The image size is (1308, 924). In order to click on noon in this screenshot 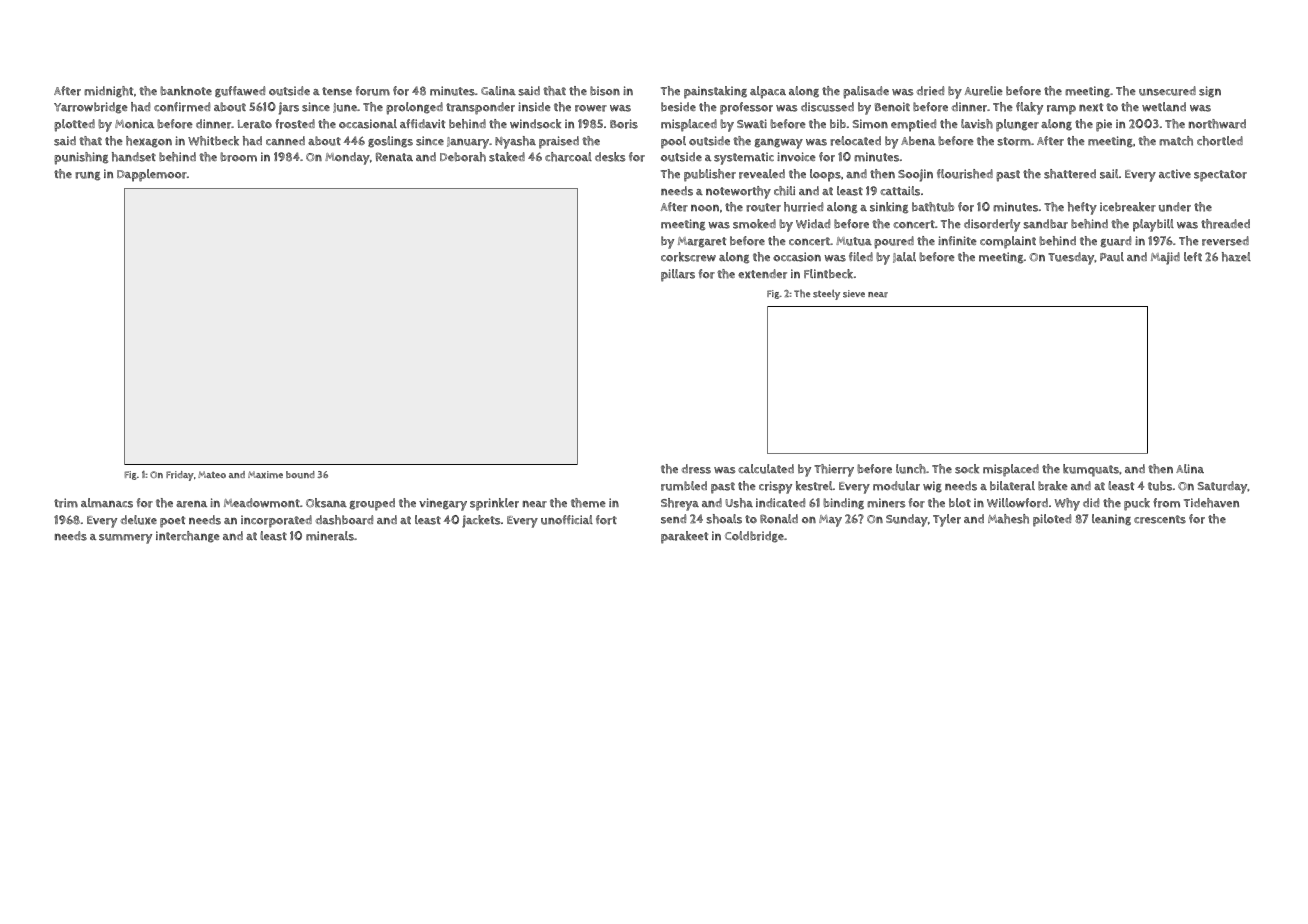, I will do `click(705, 208)`.
